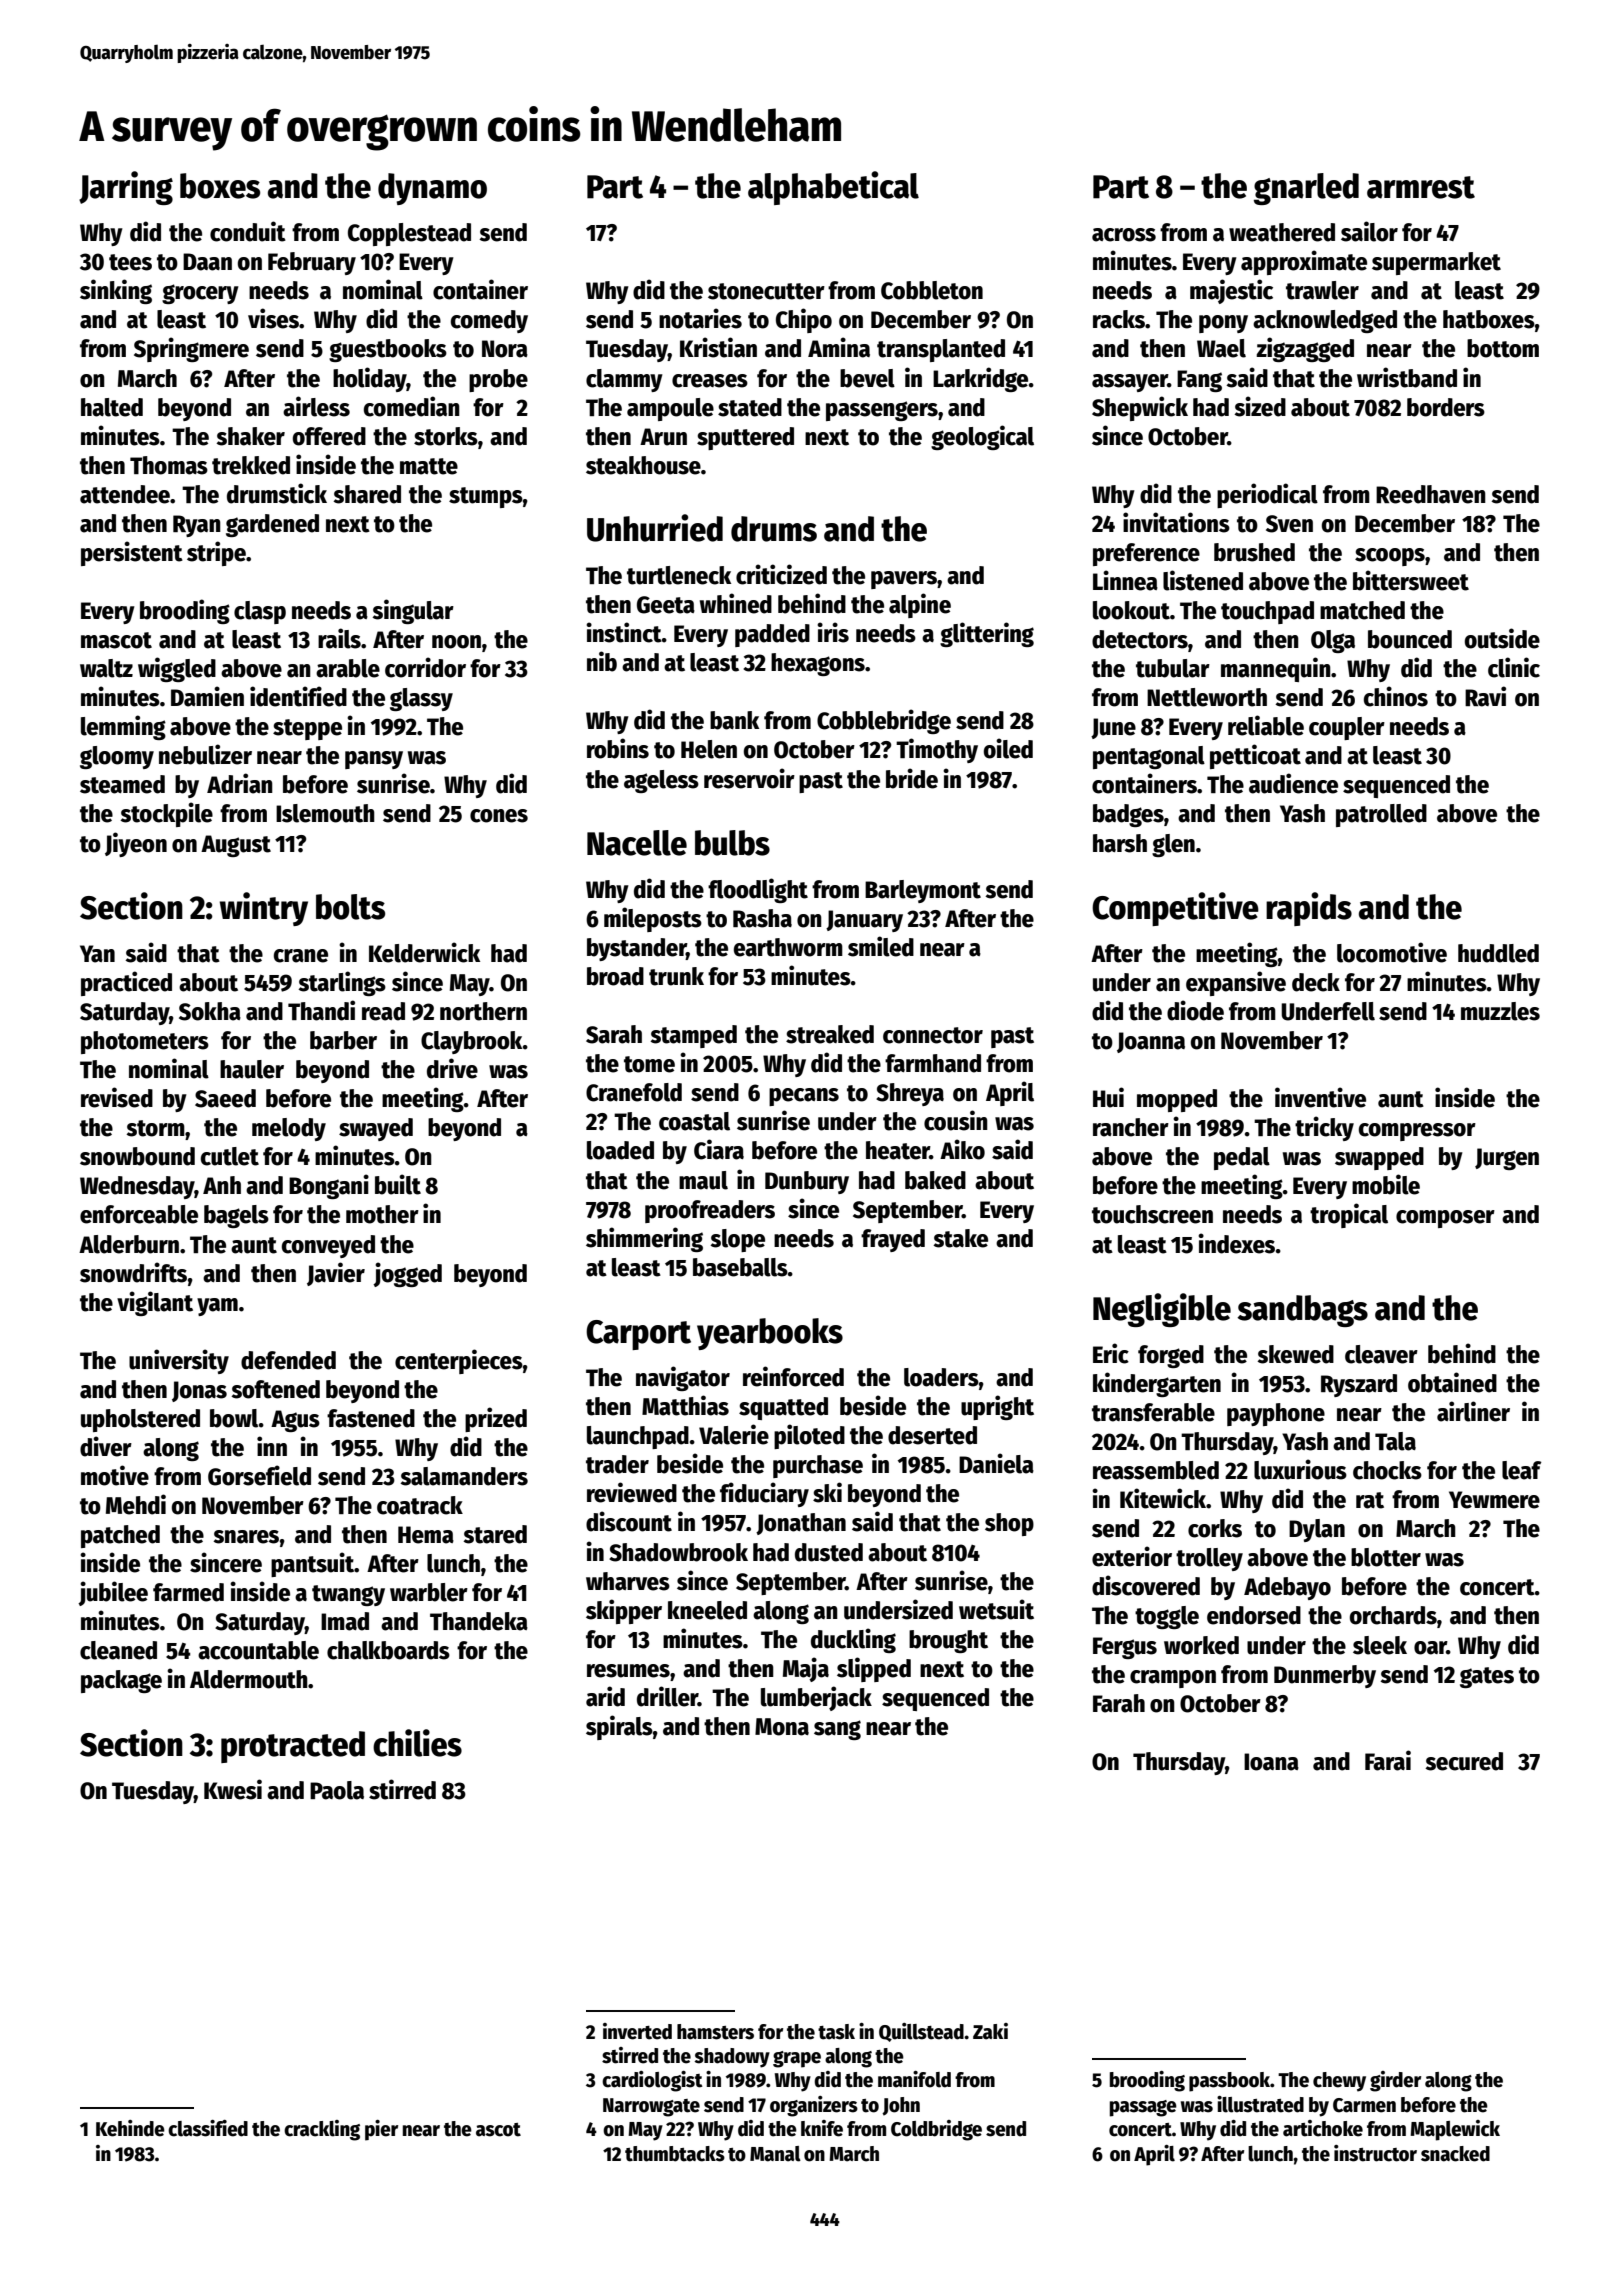 The height and width of the page is (2292, 1620). What do you see at coordinates (1215, 1528) in the page?
I see `corks` at bounding box center [1215, 1528].
